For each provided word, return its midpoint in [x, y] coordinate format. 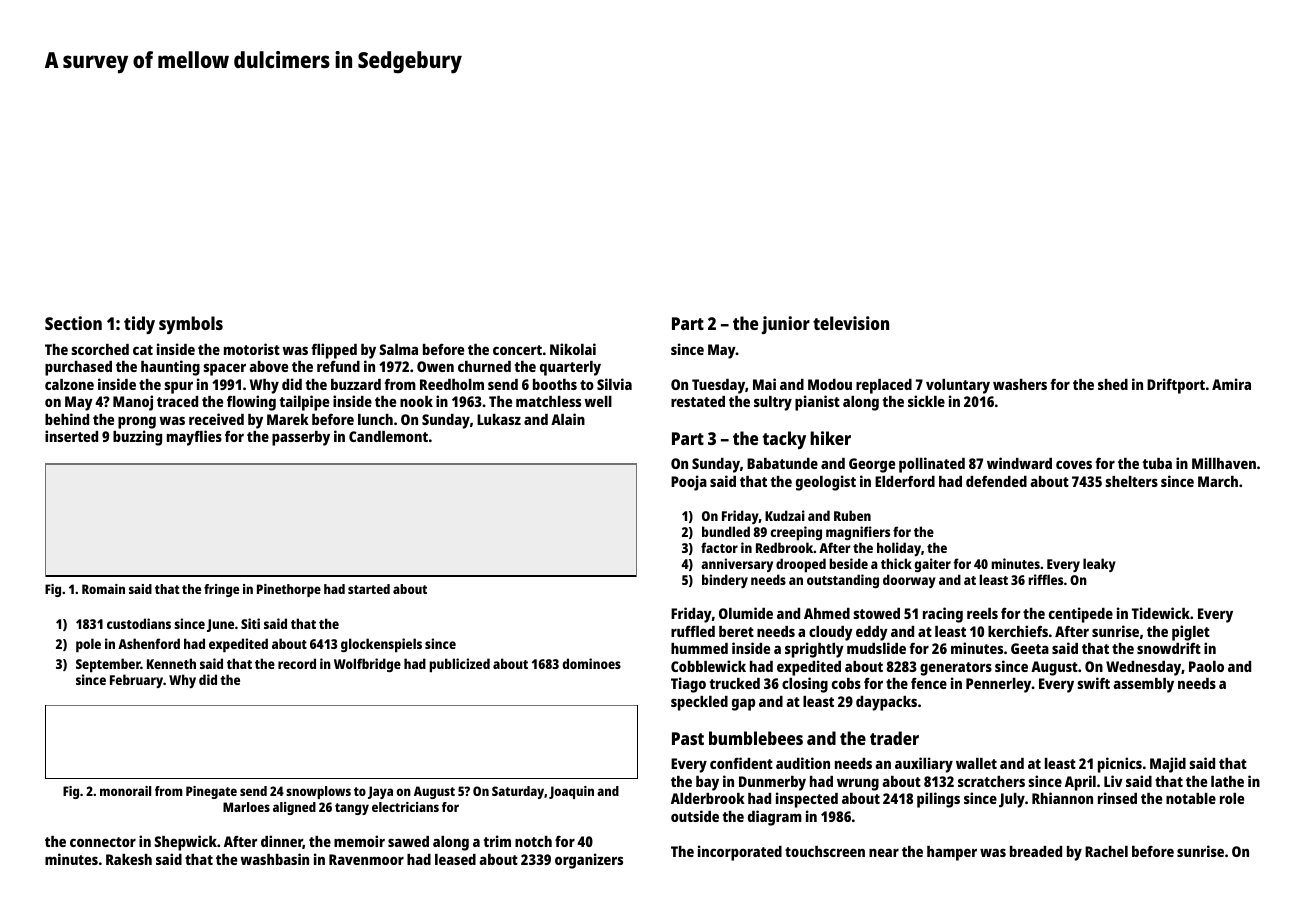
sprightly [814, 650]
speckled [699, 703]
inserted [71, 436]
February [136, 681]
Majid [1168, 765]
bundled [726, 531]
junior [786, 325]
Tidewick [1161, 613]
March [1218, 481]
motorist [252, 349]
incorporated [740, 853]
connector [103, 842]
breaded [1036, 851]
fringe [221, 590]
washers [1020, 384]
